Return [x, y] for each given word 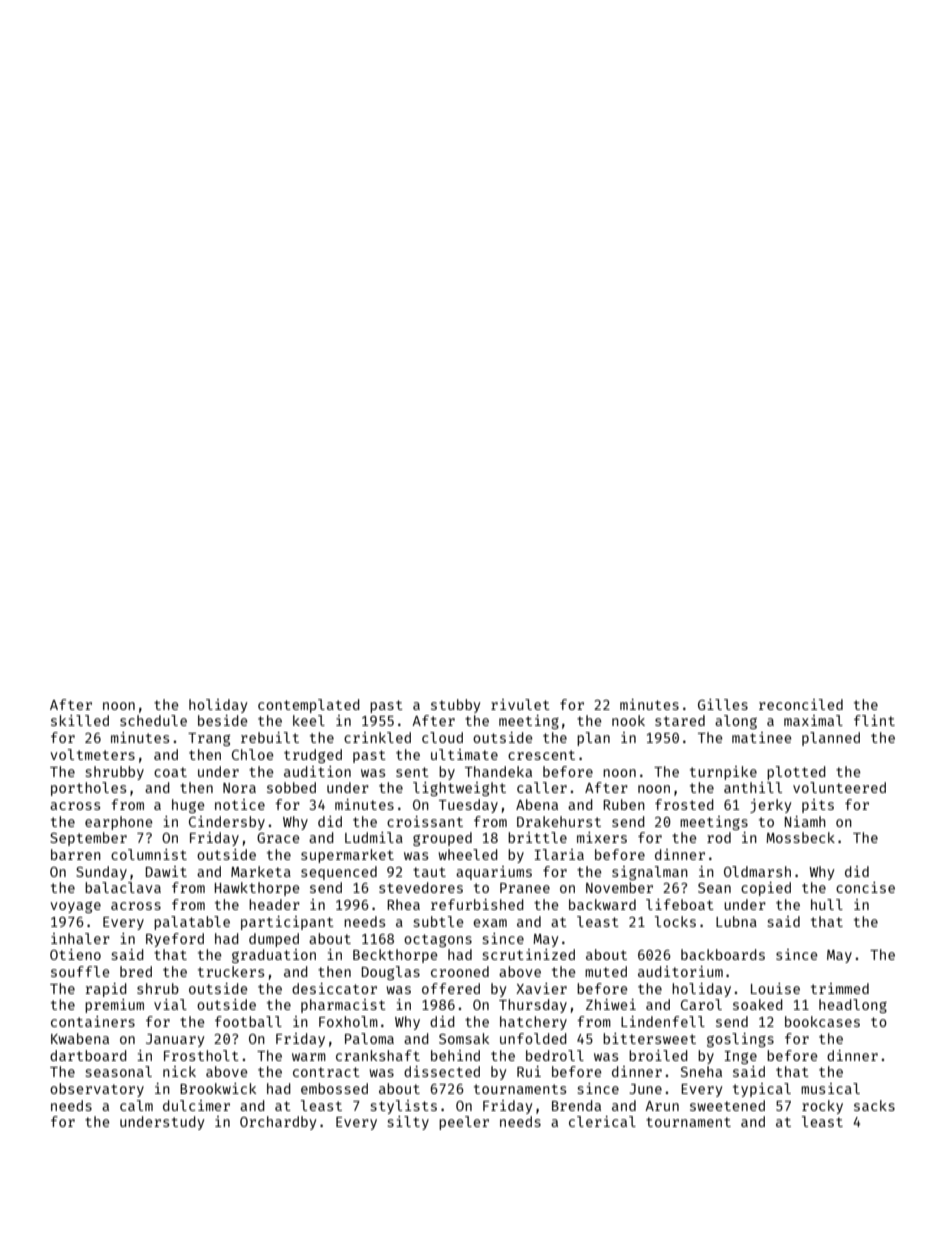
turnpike [723, 773]
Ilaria [559, 854]
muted [606, 971]
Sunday [101, 873]
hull [827, 904]
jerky [770, 806]
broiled [658, 1055]
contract [326, 1072]
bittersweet [649, 1038]
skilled [80, 720]
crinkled [377, 737]
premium [114, 1006]
